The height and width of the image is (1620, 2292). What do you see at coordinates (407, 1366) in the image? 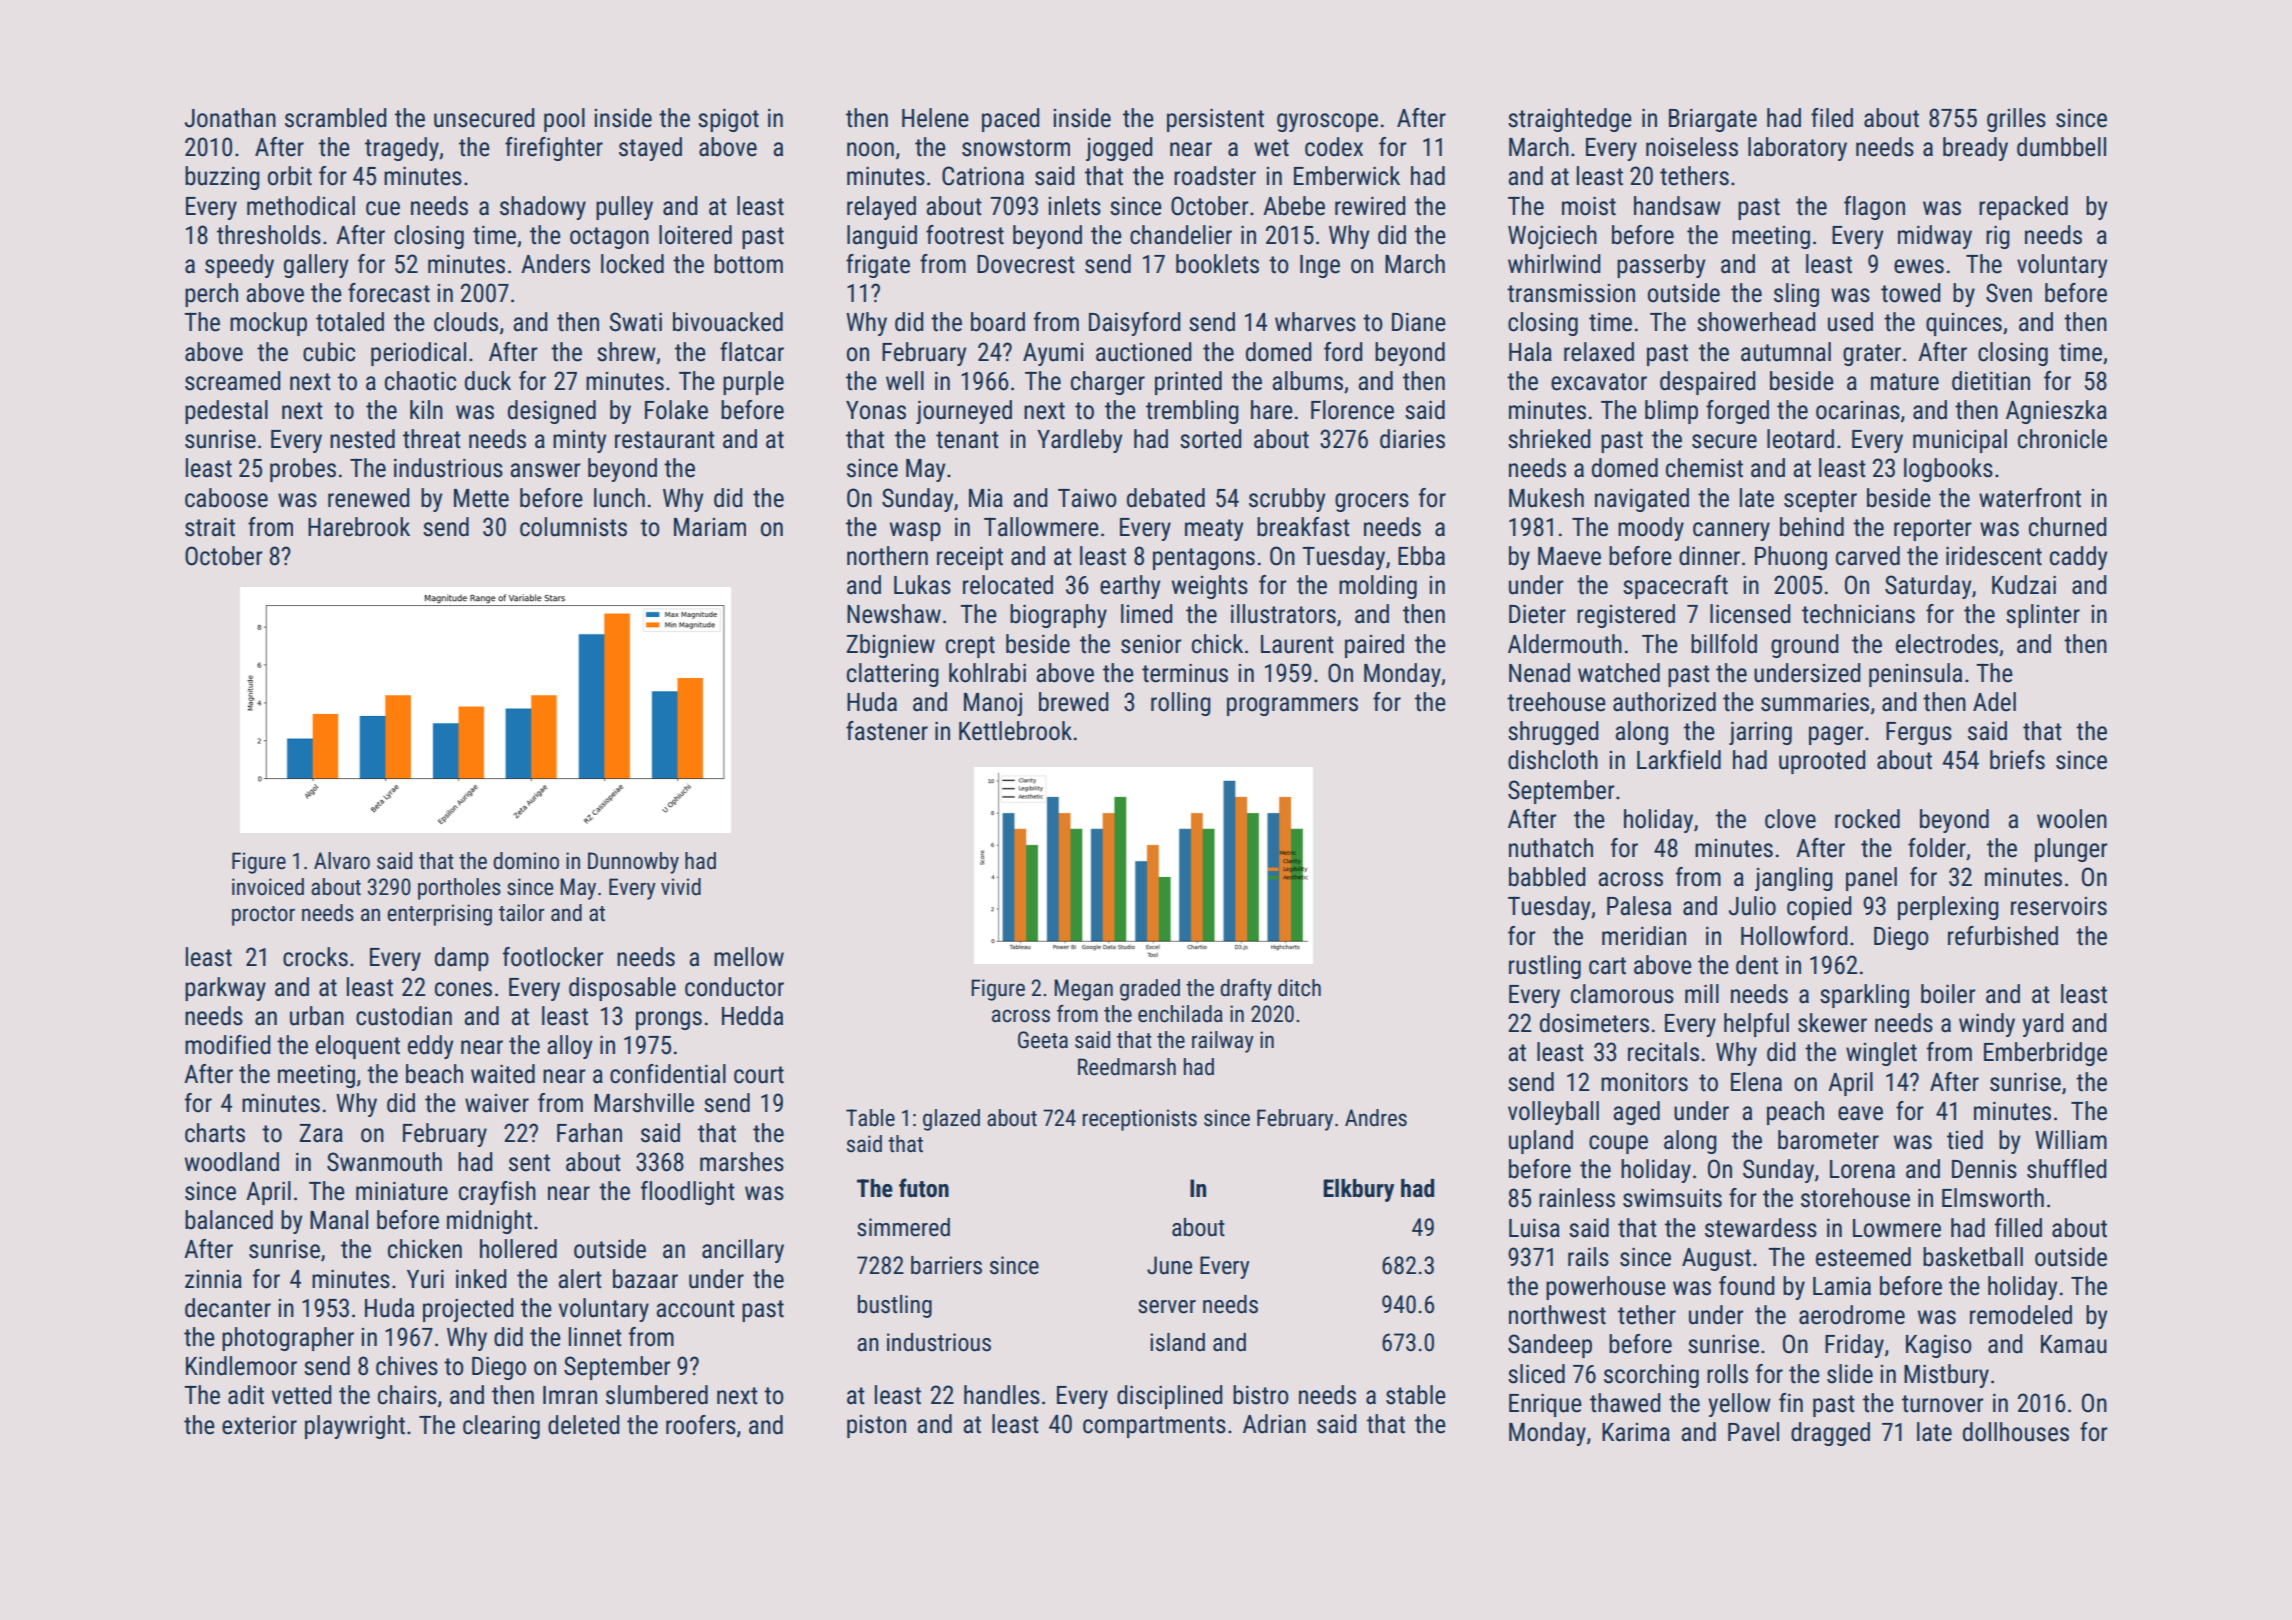
I see `chives` at bounding box center [407, 1366].
